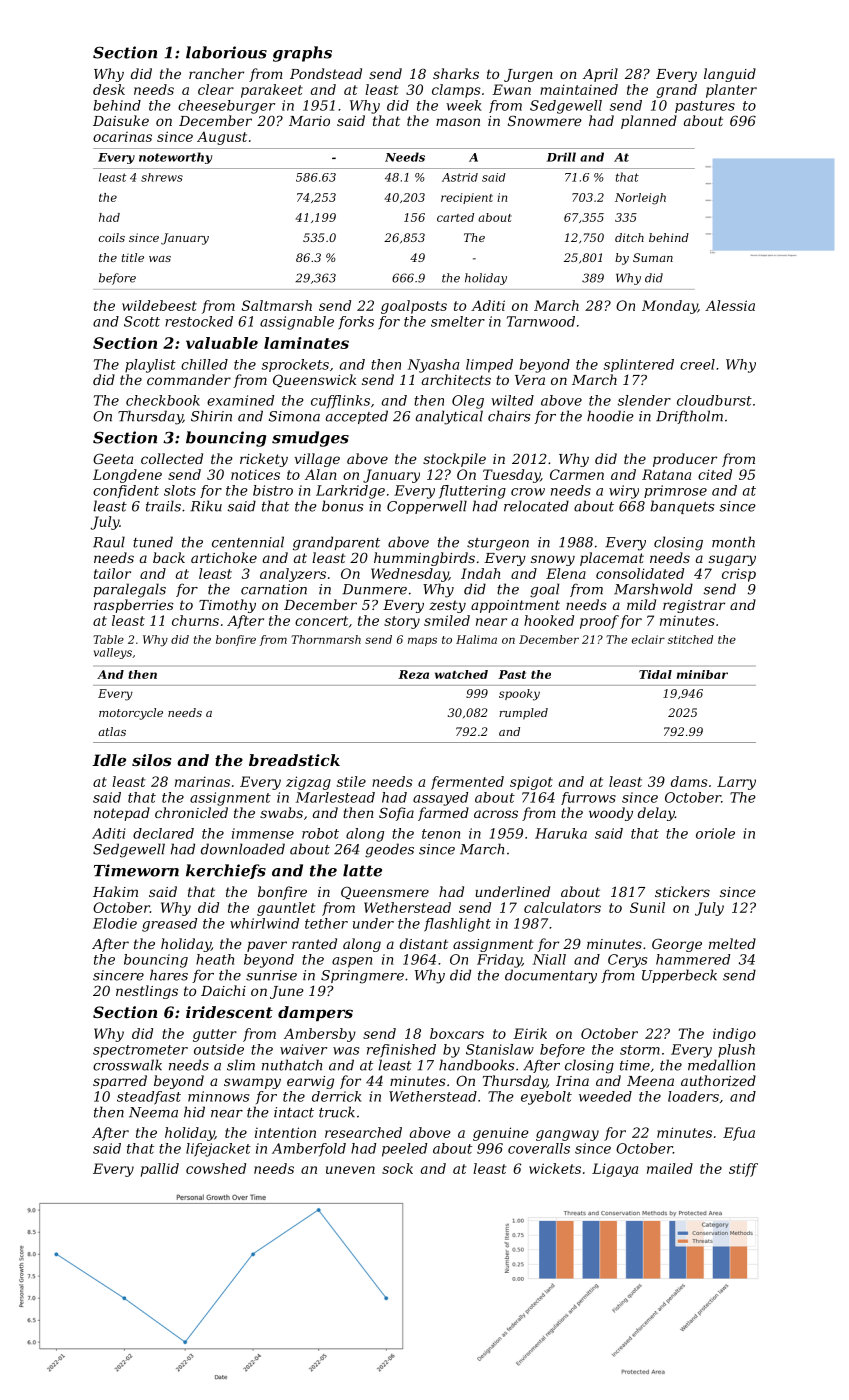 This screenshot has height=1400, width=849. Describe the element at coordinates (511, 89) in the screenshot. I see `Ewan` at that location.
